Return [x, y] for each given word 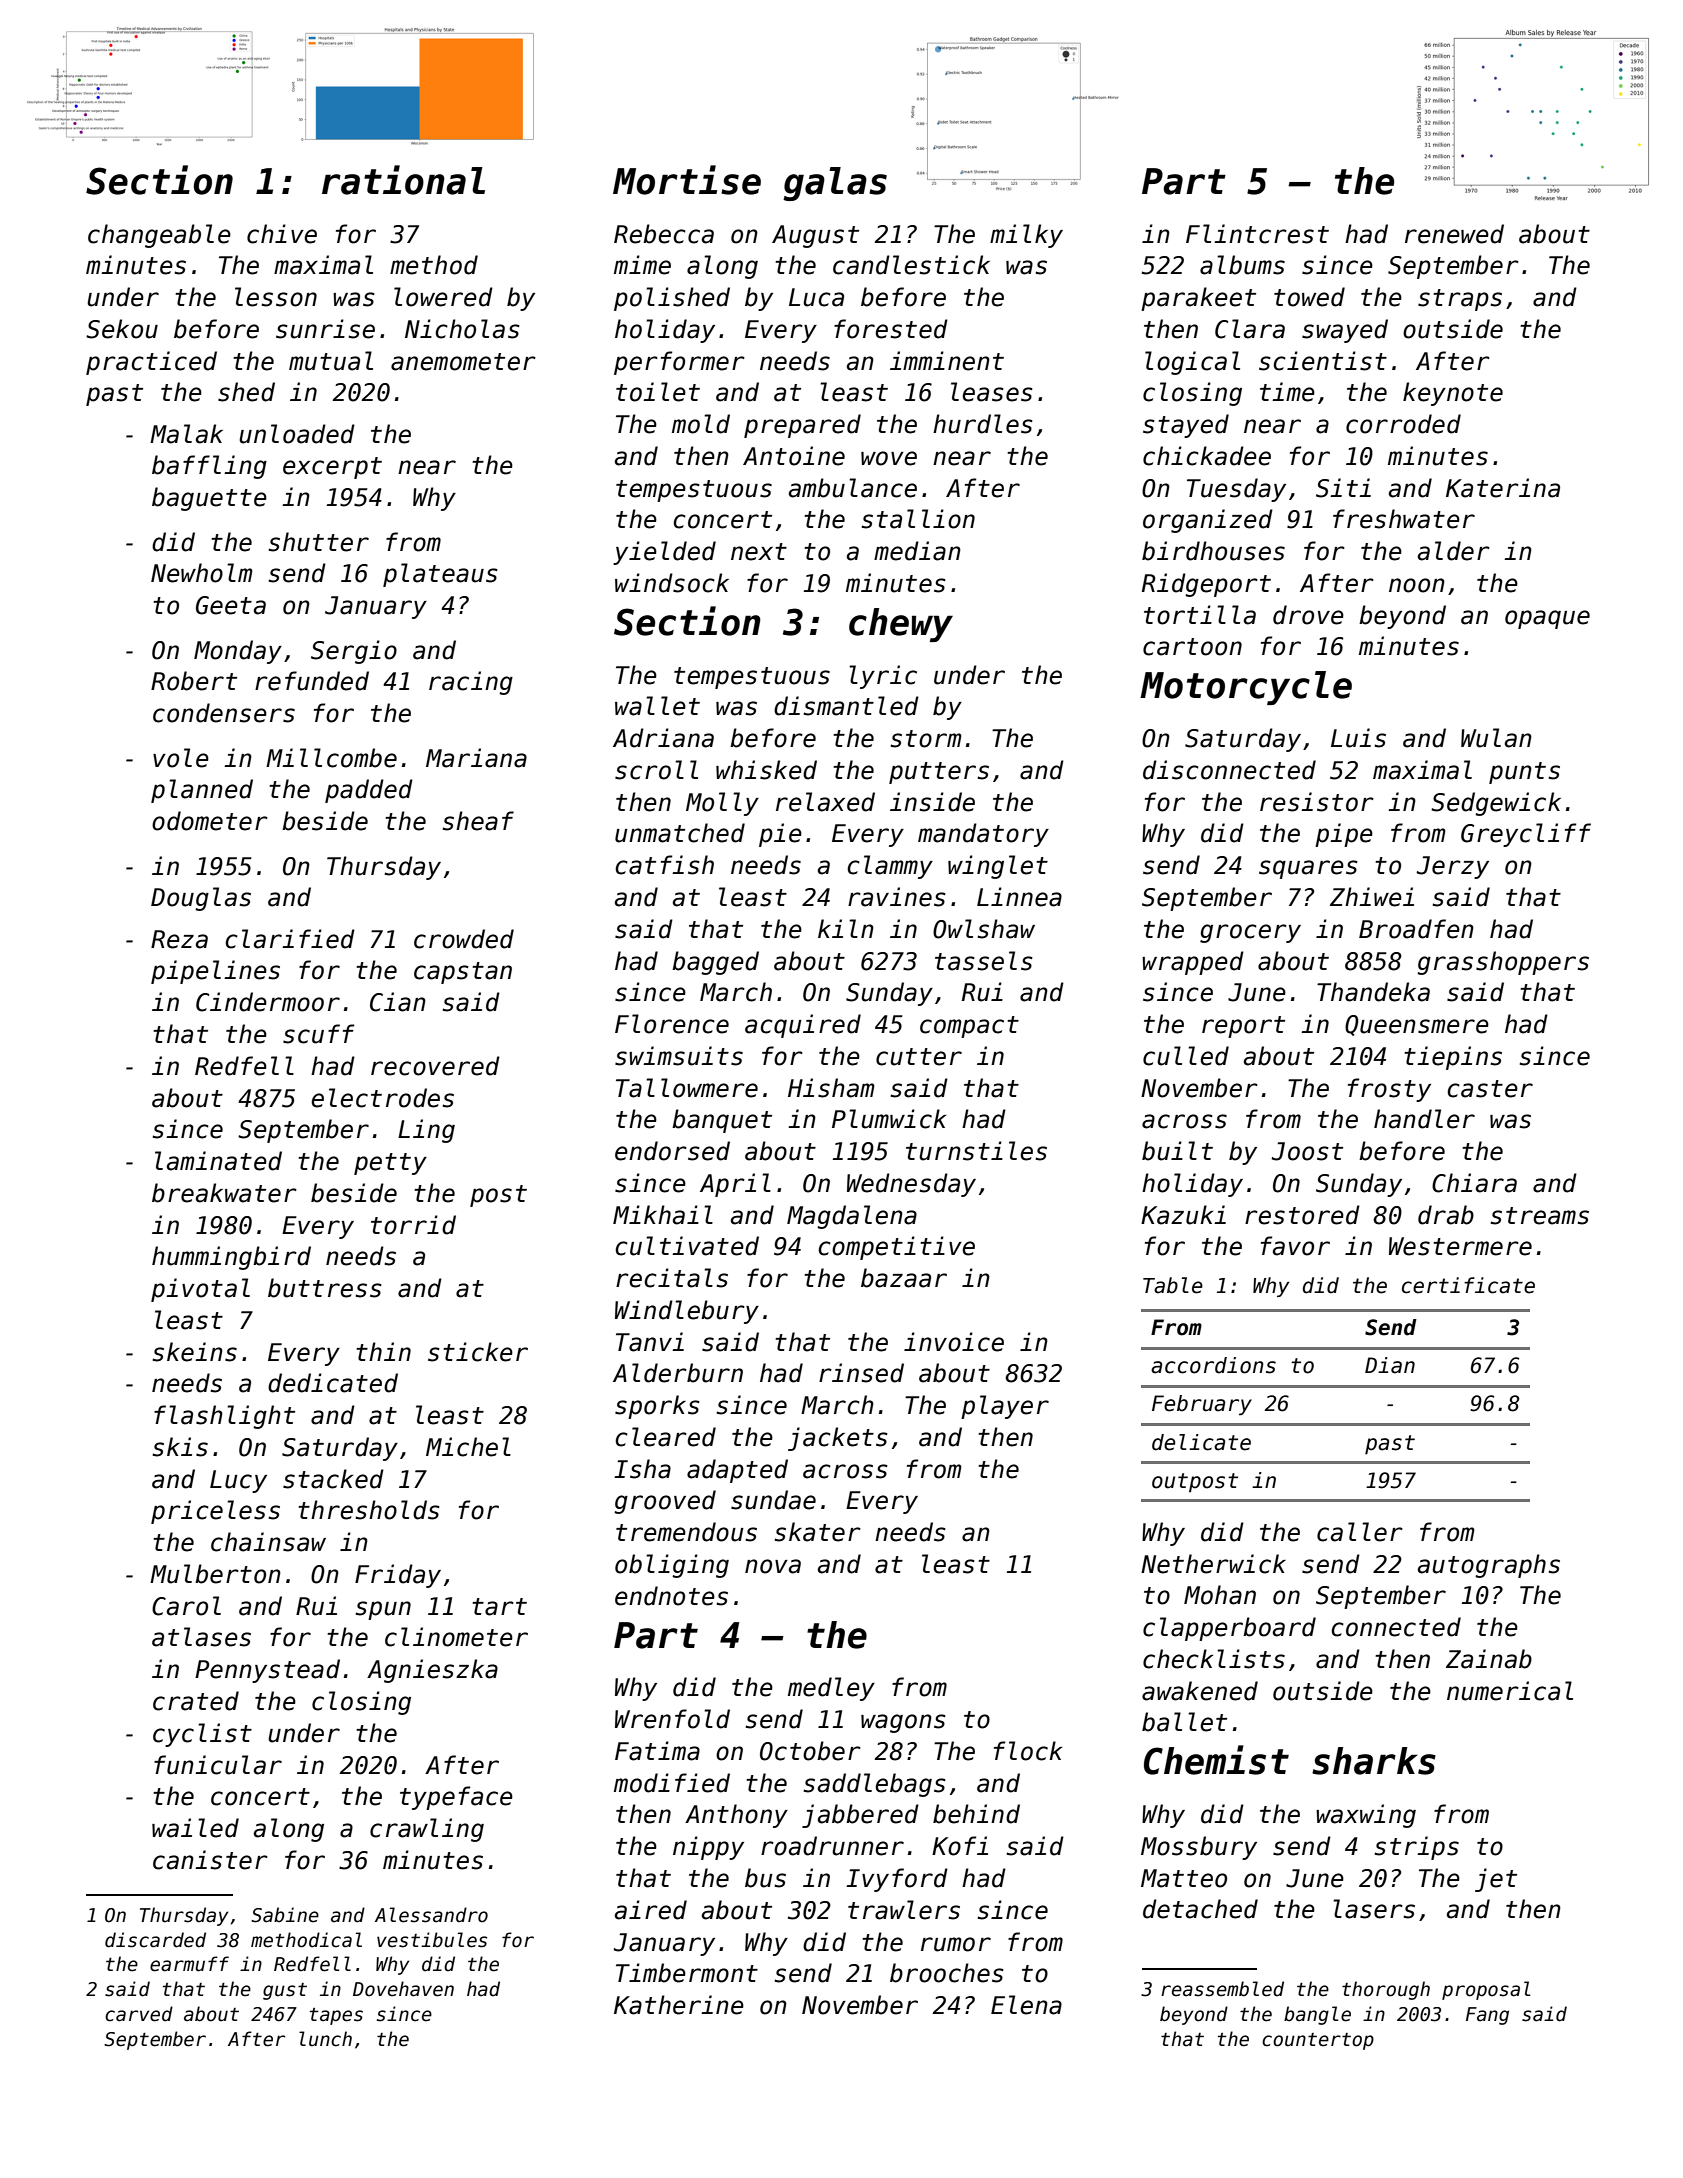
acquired [803, 1026]
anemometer [463, 362]
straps [1460, 300]
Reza [179, 939]
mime [642, 265]
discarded [155, 1940]
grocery [1250, 933]
